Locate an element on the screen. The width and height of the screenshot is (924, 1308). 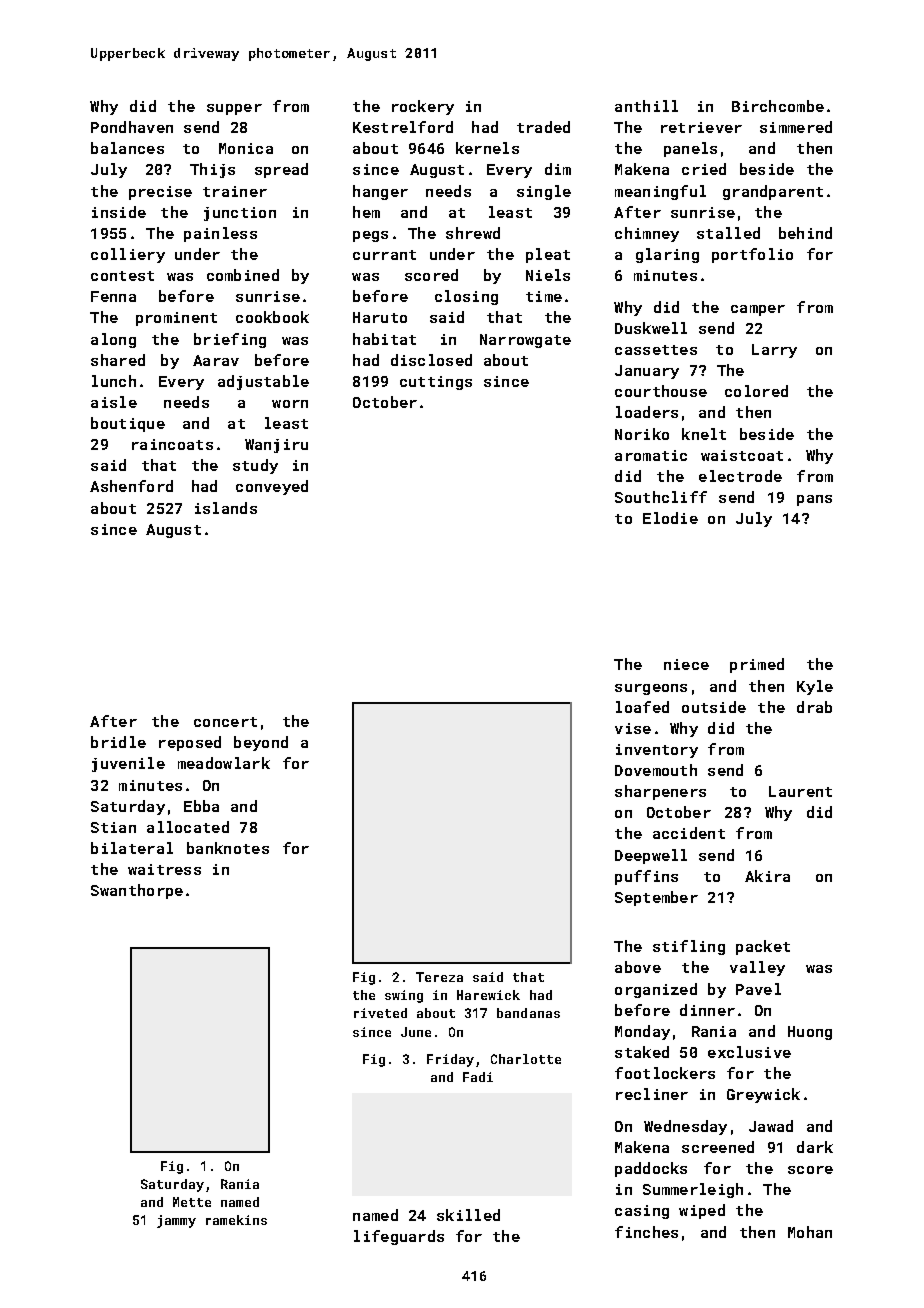
lifeguards is located at coordinates (399, 1237).
